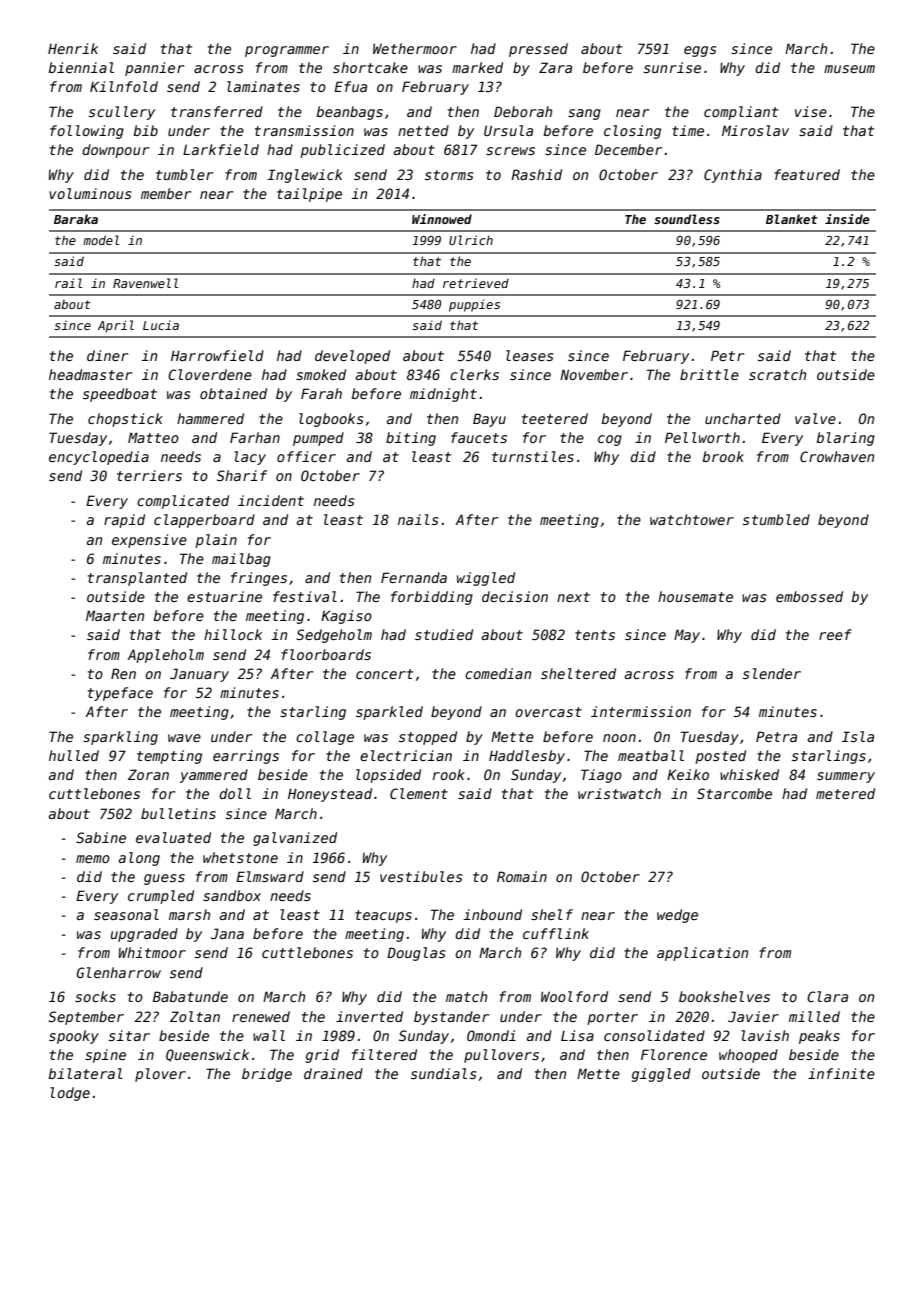  Describe the element at coordinates (443, 1073) in the document. I see `sundials` at that location.
